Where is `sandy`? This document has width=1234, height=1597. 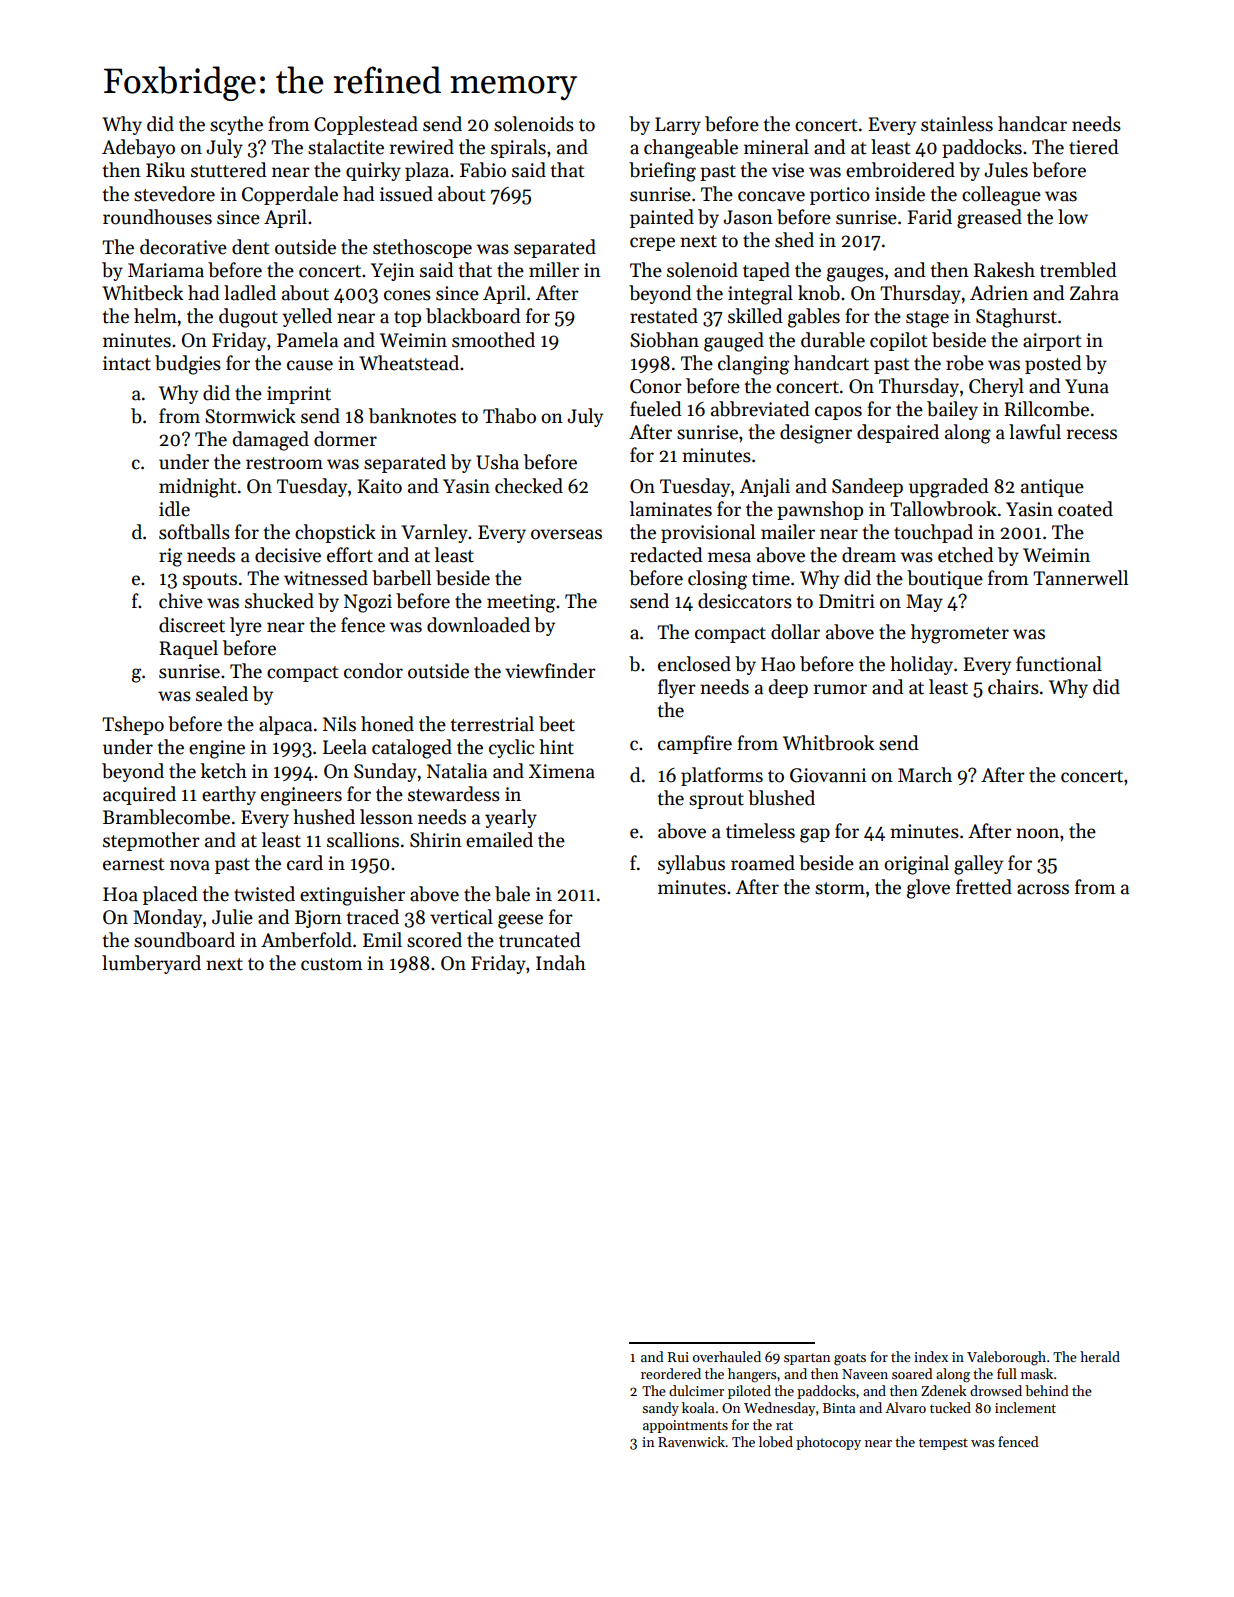
sandy is located at coordinates (660, 1409).
